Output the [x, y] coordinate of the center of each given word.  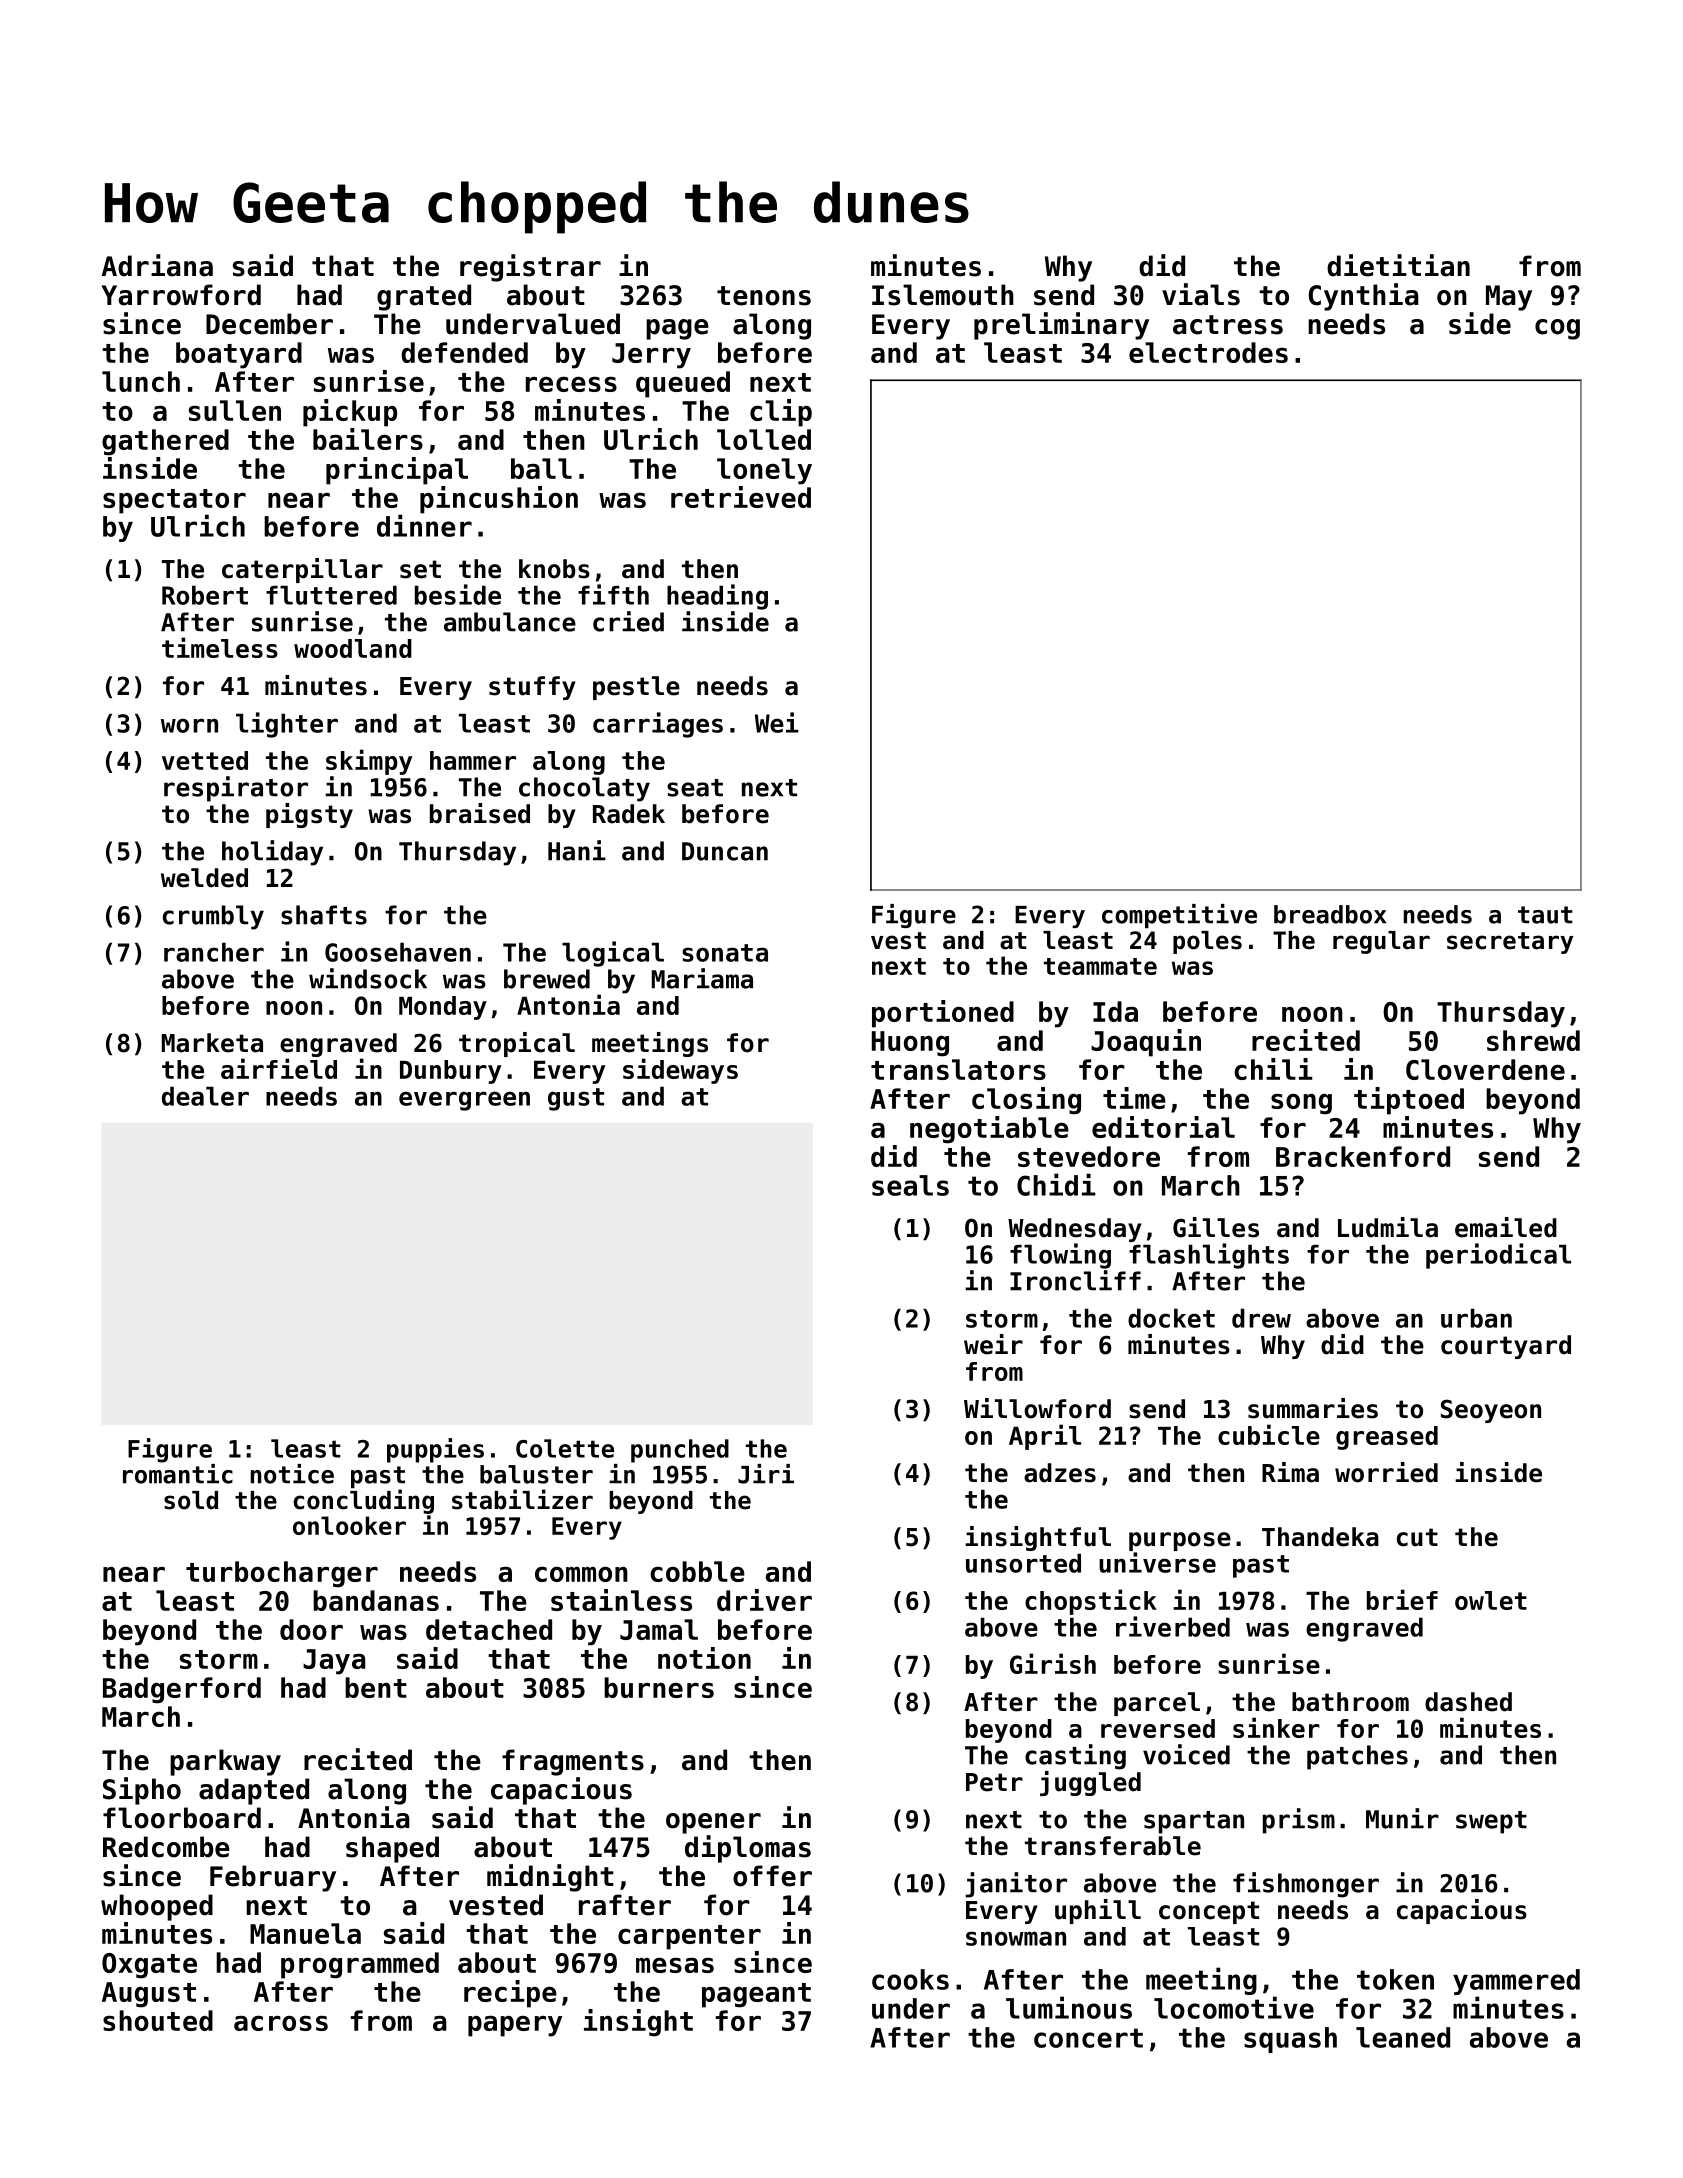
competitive [1179, 916]
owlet [1491, 1600]
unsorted [1023, 1563]
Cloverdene [1485, 1069]
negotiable [989, 1130]
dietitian [1398, 265]
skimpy [369, 762]
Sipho [142, 1791]
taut [1545, 915]
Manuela [305, 1933]
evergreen [464, 1101]
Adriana [157, 265]
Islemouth [943, 295]
